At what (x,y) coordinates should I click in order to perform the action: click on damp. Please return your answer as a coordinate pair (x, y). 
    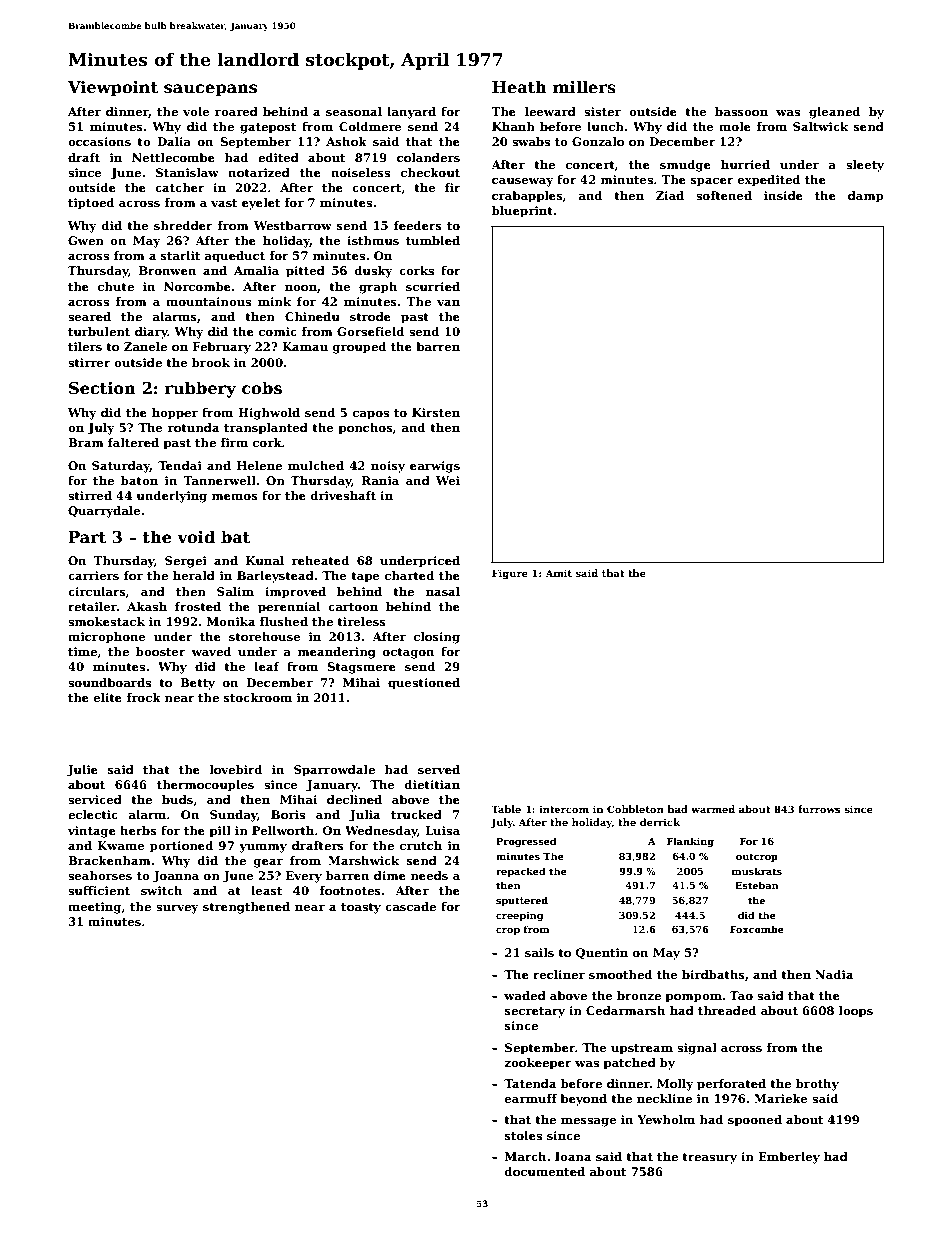
    Looking at the image, I should click on (866, 197).
